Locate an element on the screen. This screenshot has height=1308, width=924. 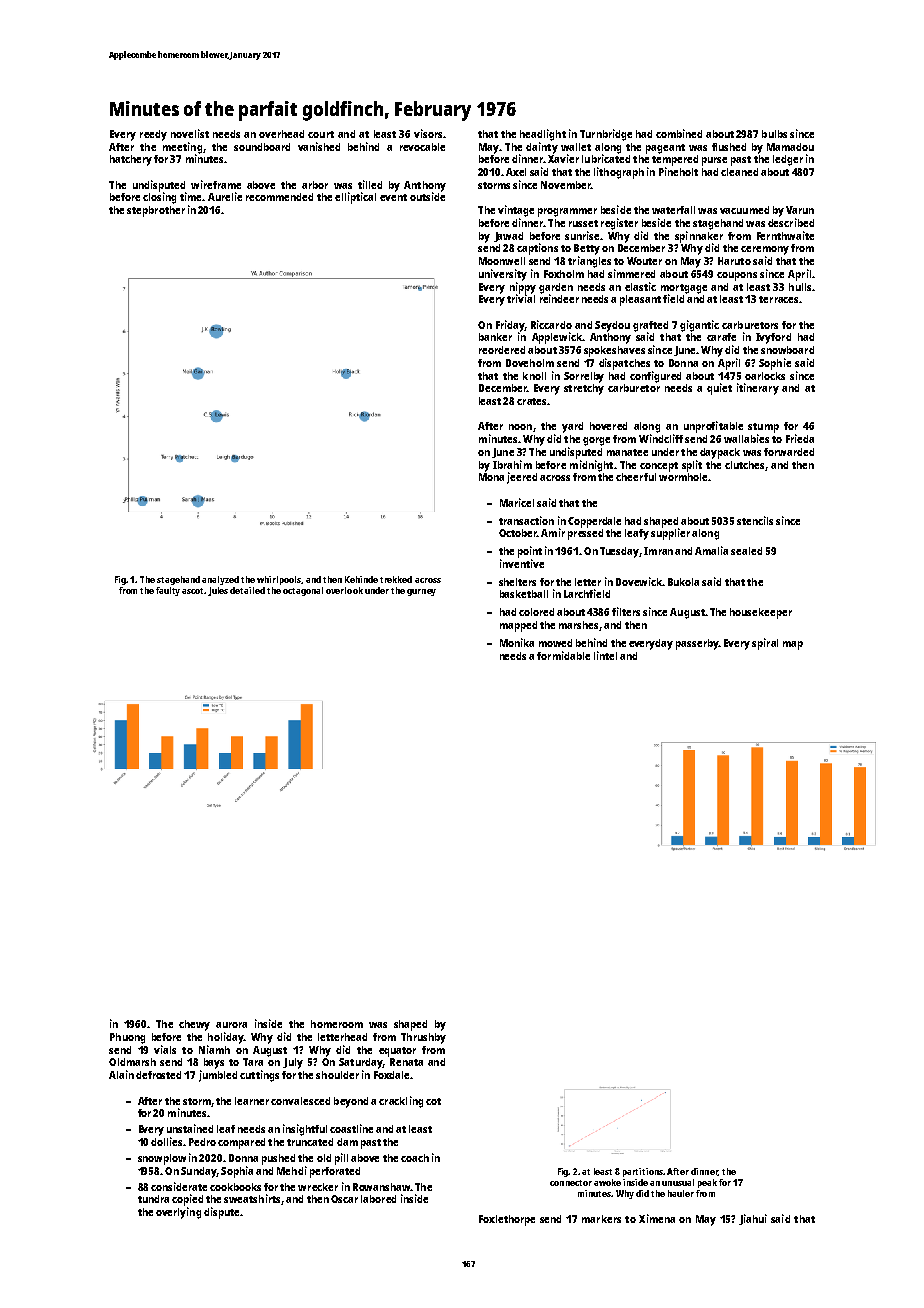
court is located at coordinates (321, 134).
